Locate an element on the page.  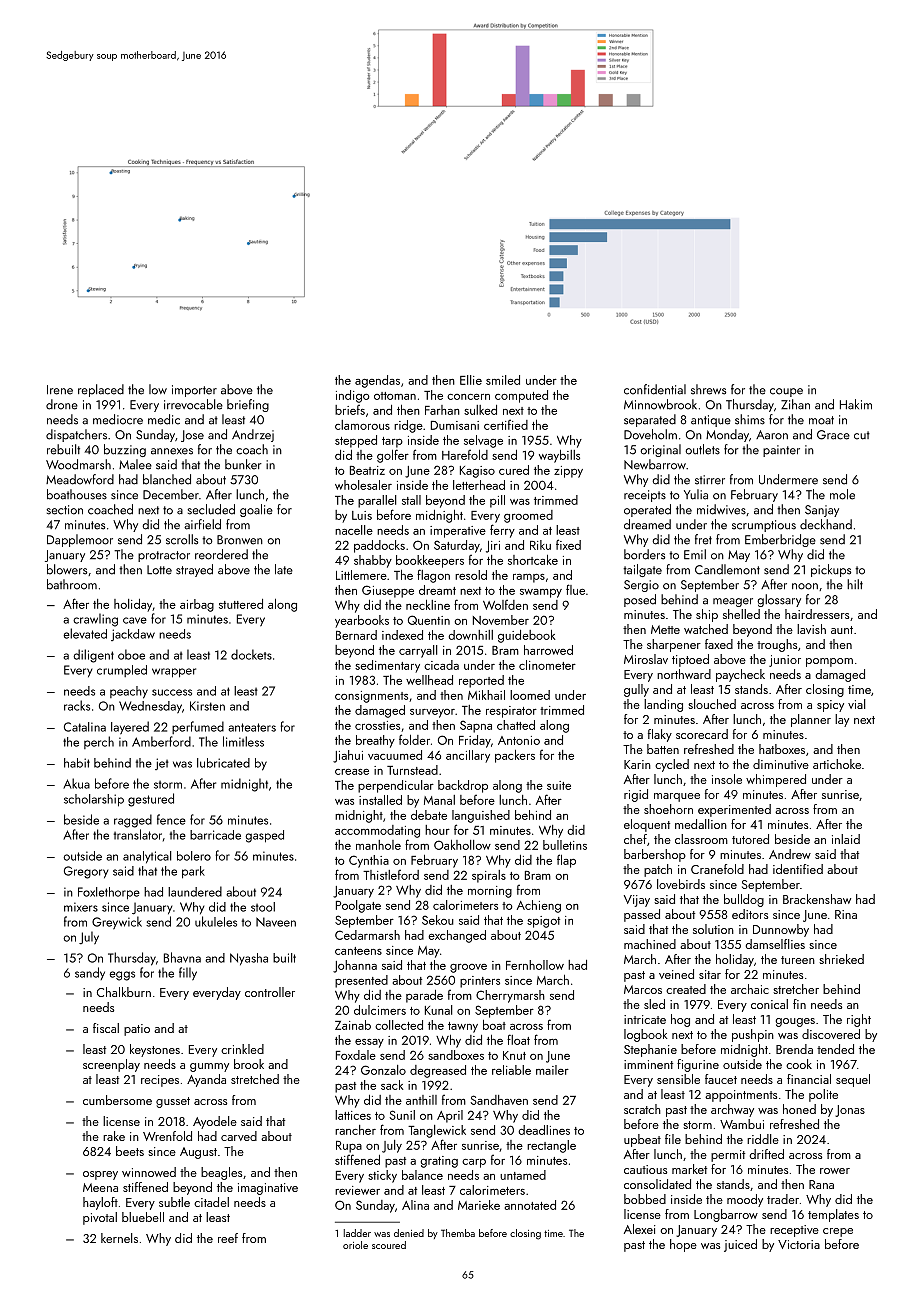
scoured is located at coordinates (389, 1245).
